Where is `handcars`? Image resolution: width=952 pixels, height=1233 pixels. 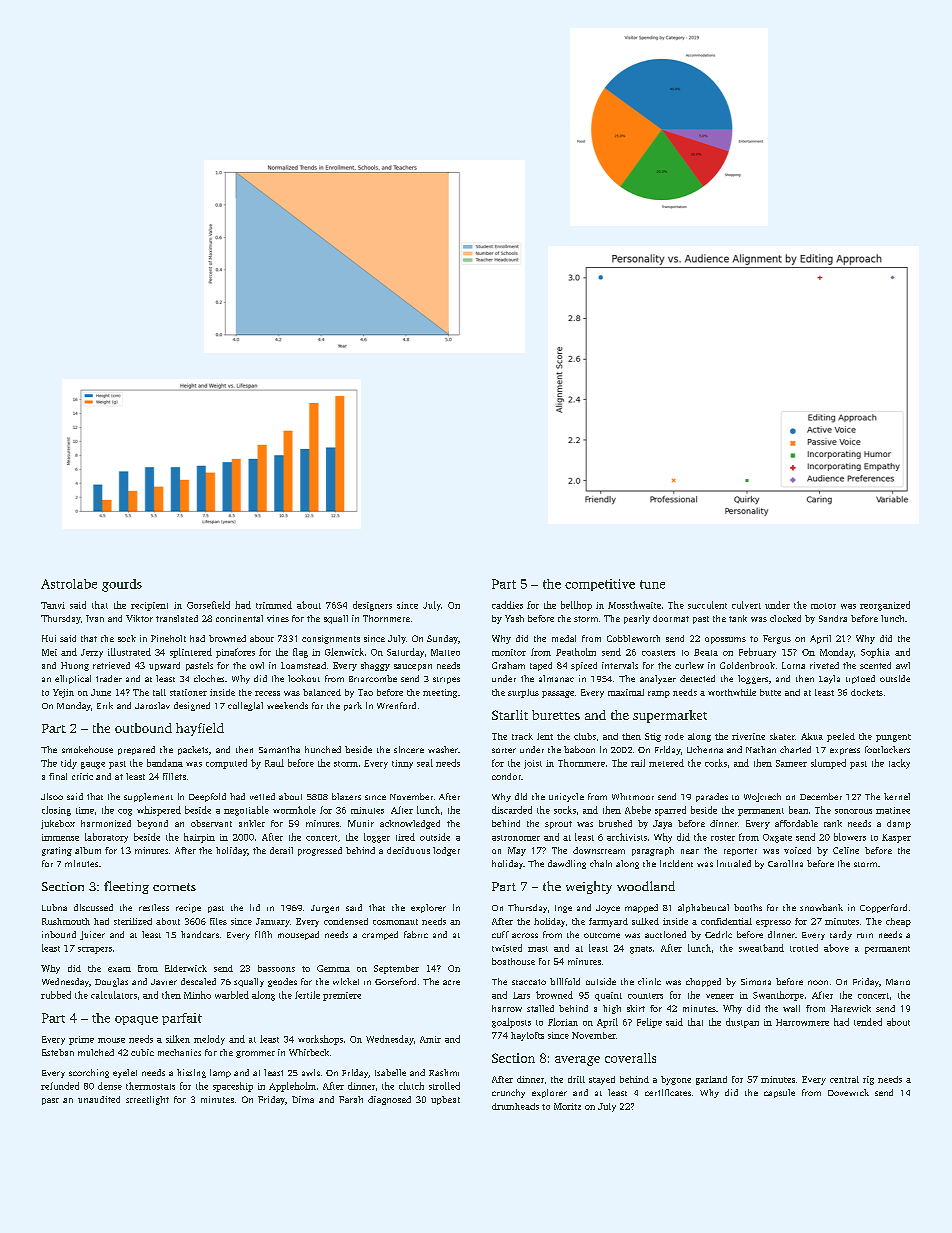
handcars is located at coordinates (200, 934).
